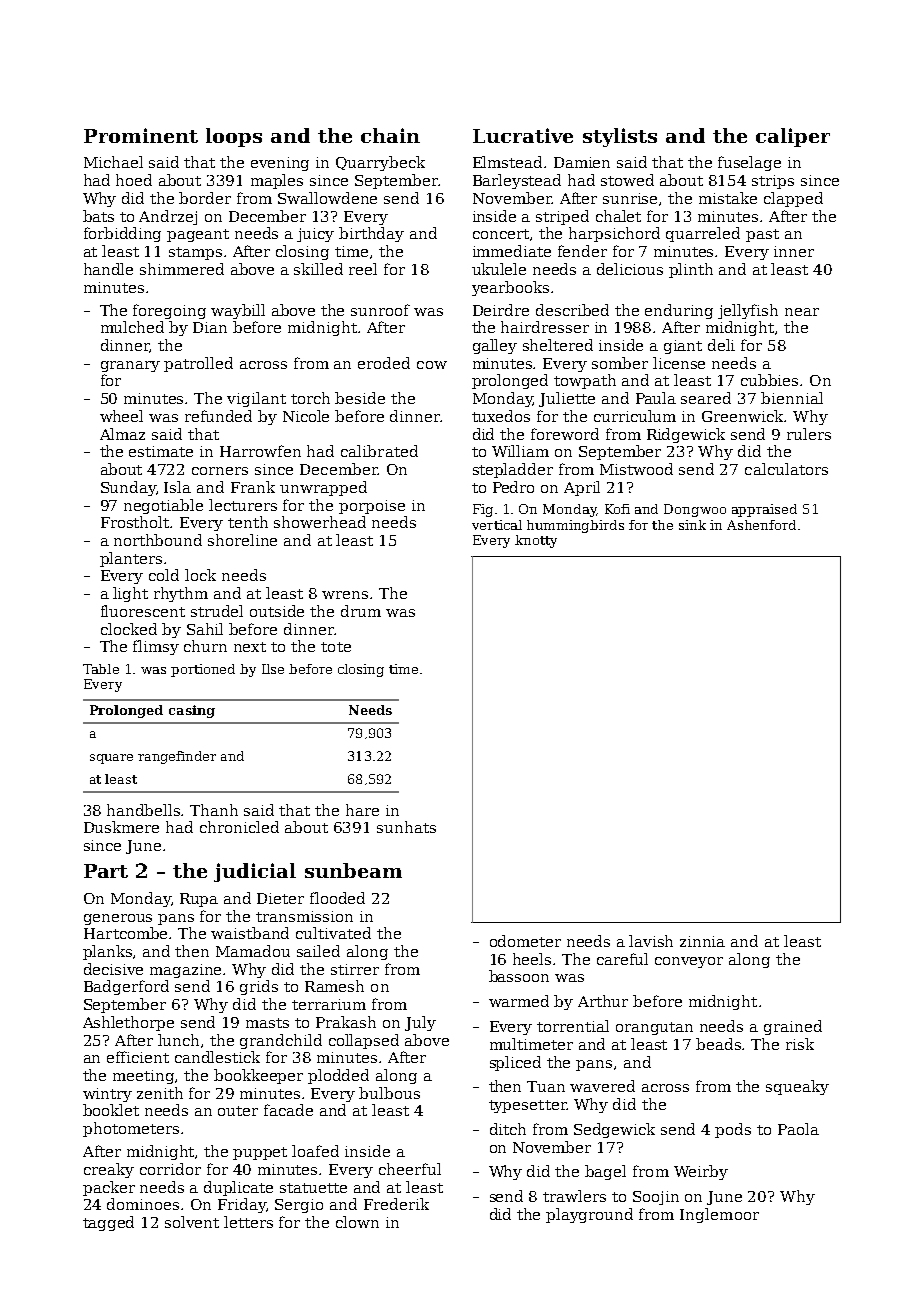 The height and width of the document is (1308, 924). What do you see at coordinates (318, 951) in the document?
I see `sailed` at bounding box center [318, 951].
